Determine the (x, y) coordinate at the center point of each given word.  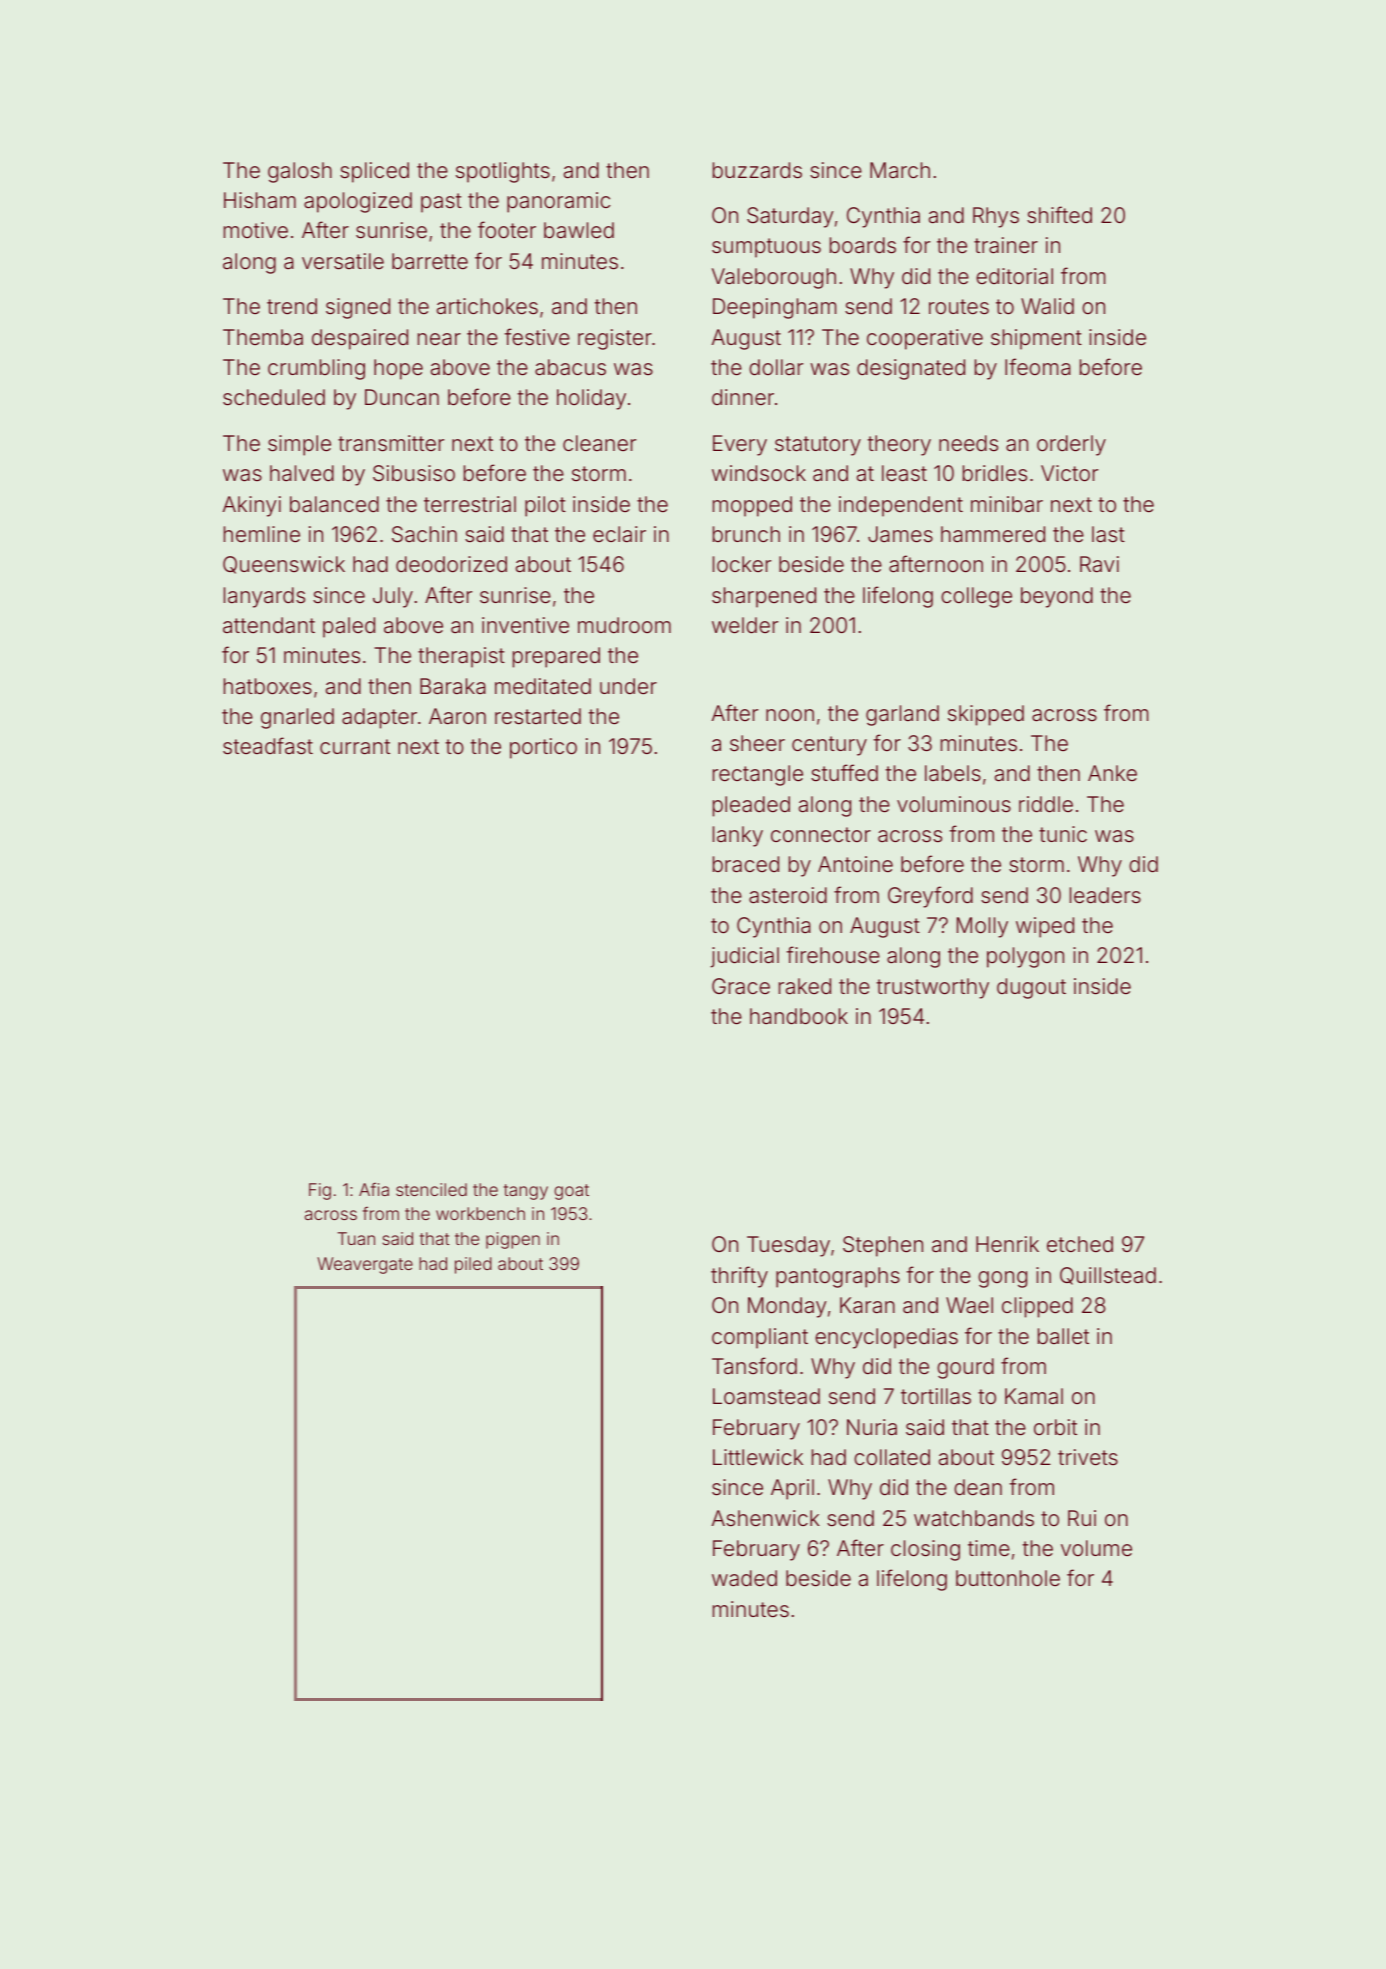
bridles (995, 473)
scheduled (274, 397)
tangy (526, 1192)
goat (571, 1192)
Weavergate (365, 1265)
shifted (1059, 215)
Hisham (260, 200)
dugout (1031, 988)
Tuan (356, 1238)
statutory (818, 446)
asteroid (788, 895)
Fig (320, 1191)
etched (1080, 1244)
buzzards (757, 170)
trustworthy (933, 988)
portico (543, 748)
